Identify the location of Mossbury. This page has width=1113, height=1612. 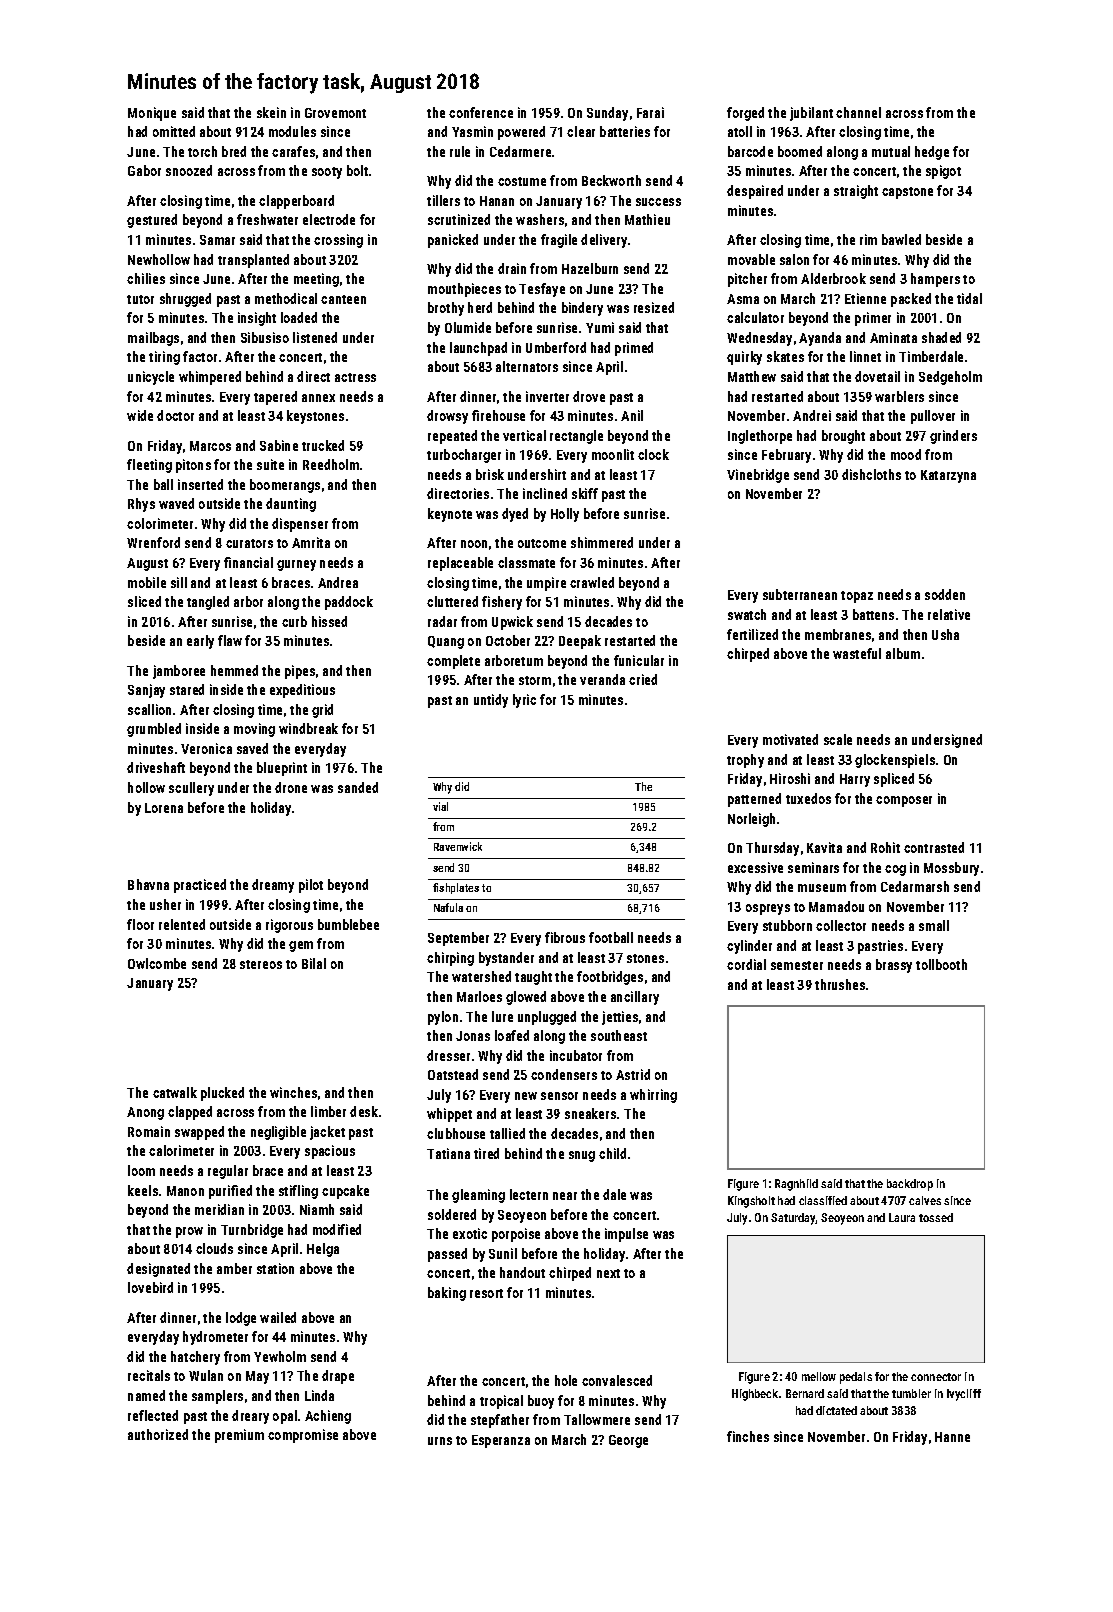
(951, 869).
